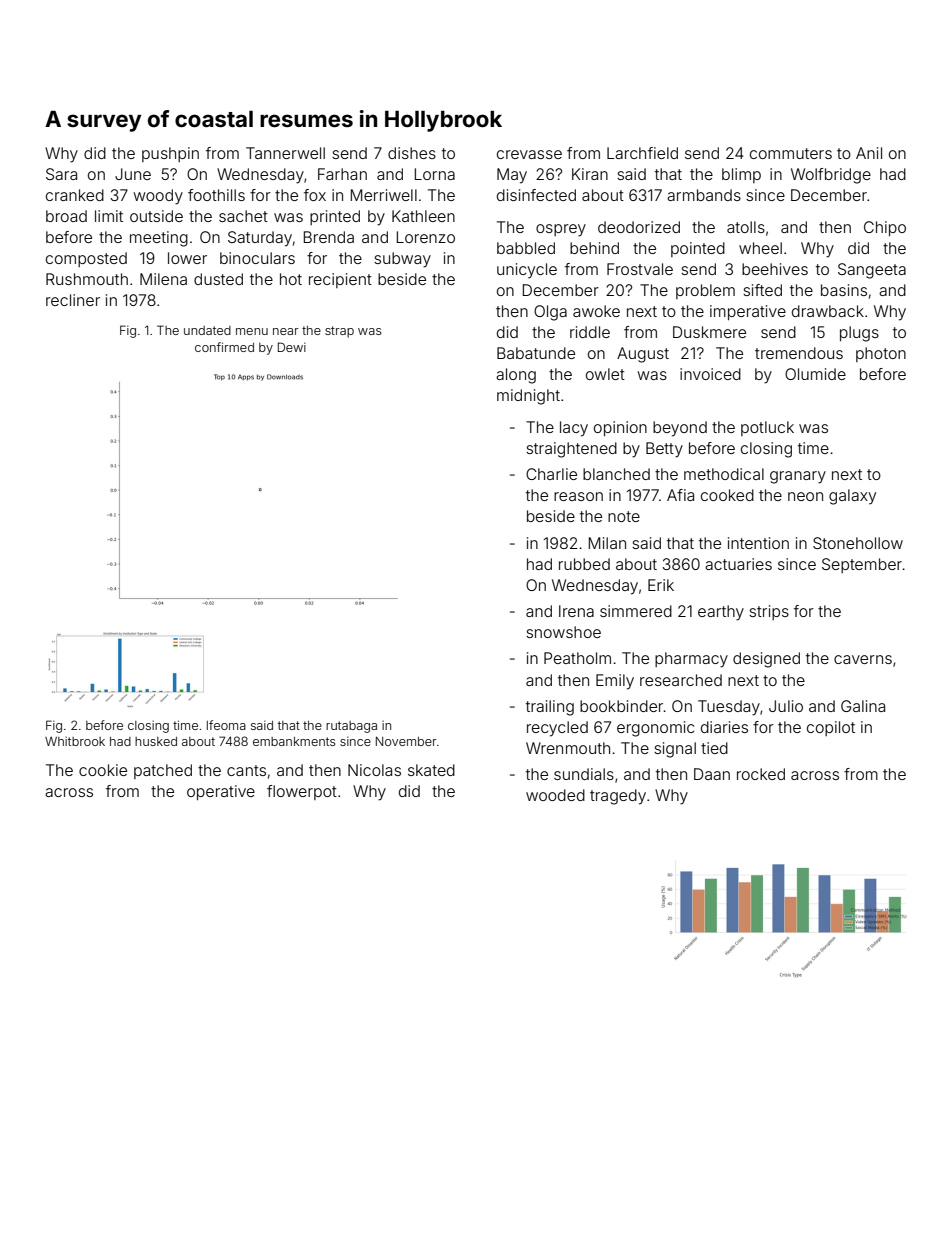  Describe the element at coordinates (555, 795) in the page. I see `wooded` at that location.
